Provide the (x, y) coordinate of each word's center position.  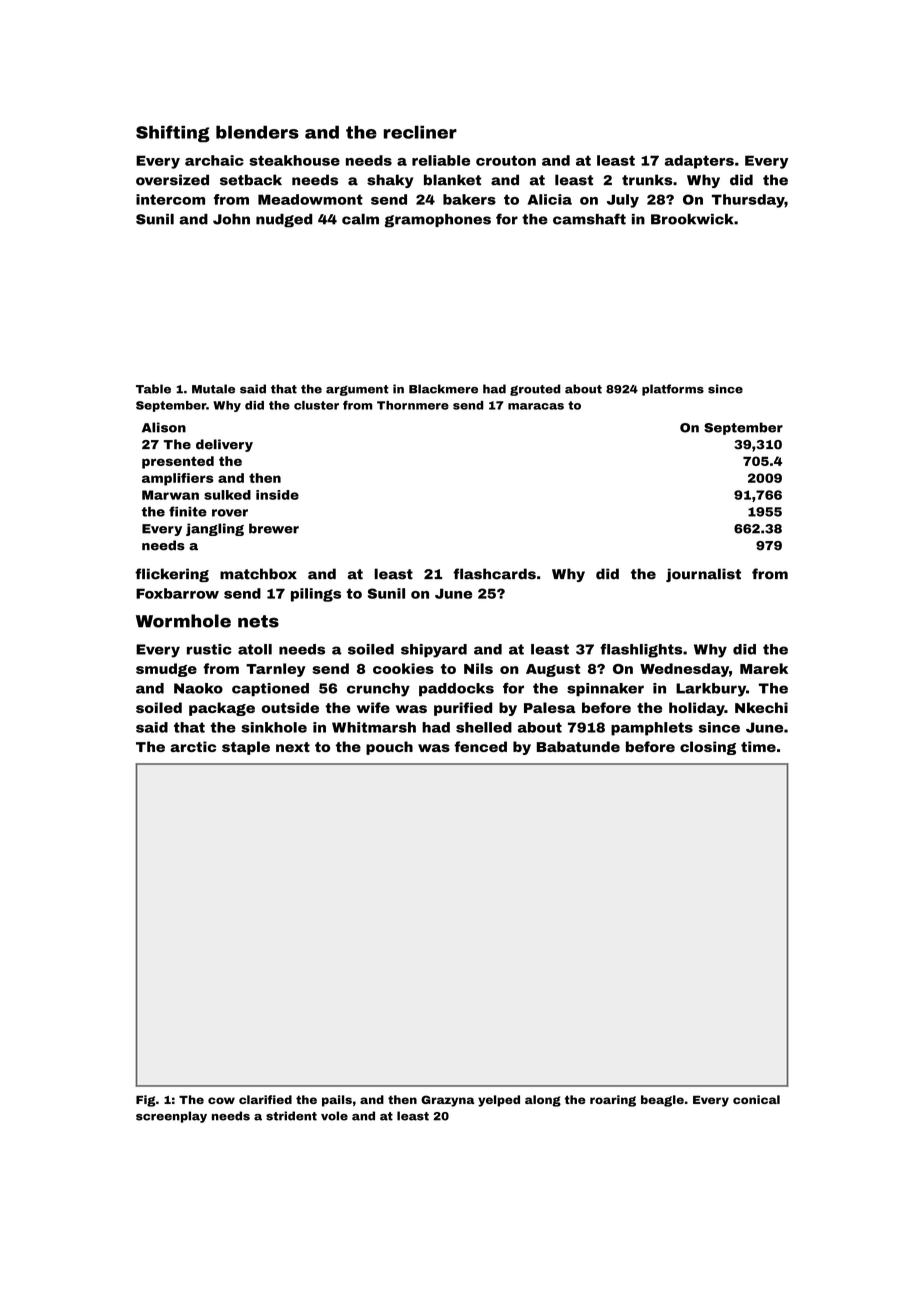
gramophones (437, 221)
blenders (257, 132)
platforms (673, 390)
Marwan (170, 495)
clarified (265, 1099)
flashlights (641, 651)
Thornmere (413, 405)
